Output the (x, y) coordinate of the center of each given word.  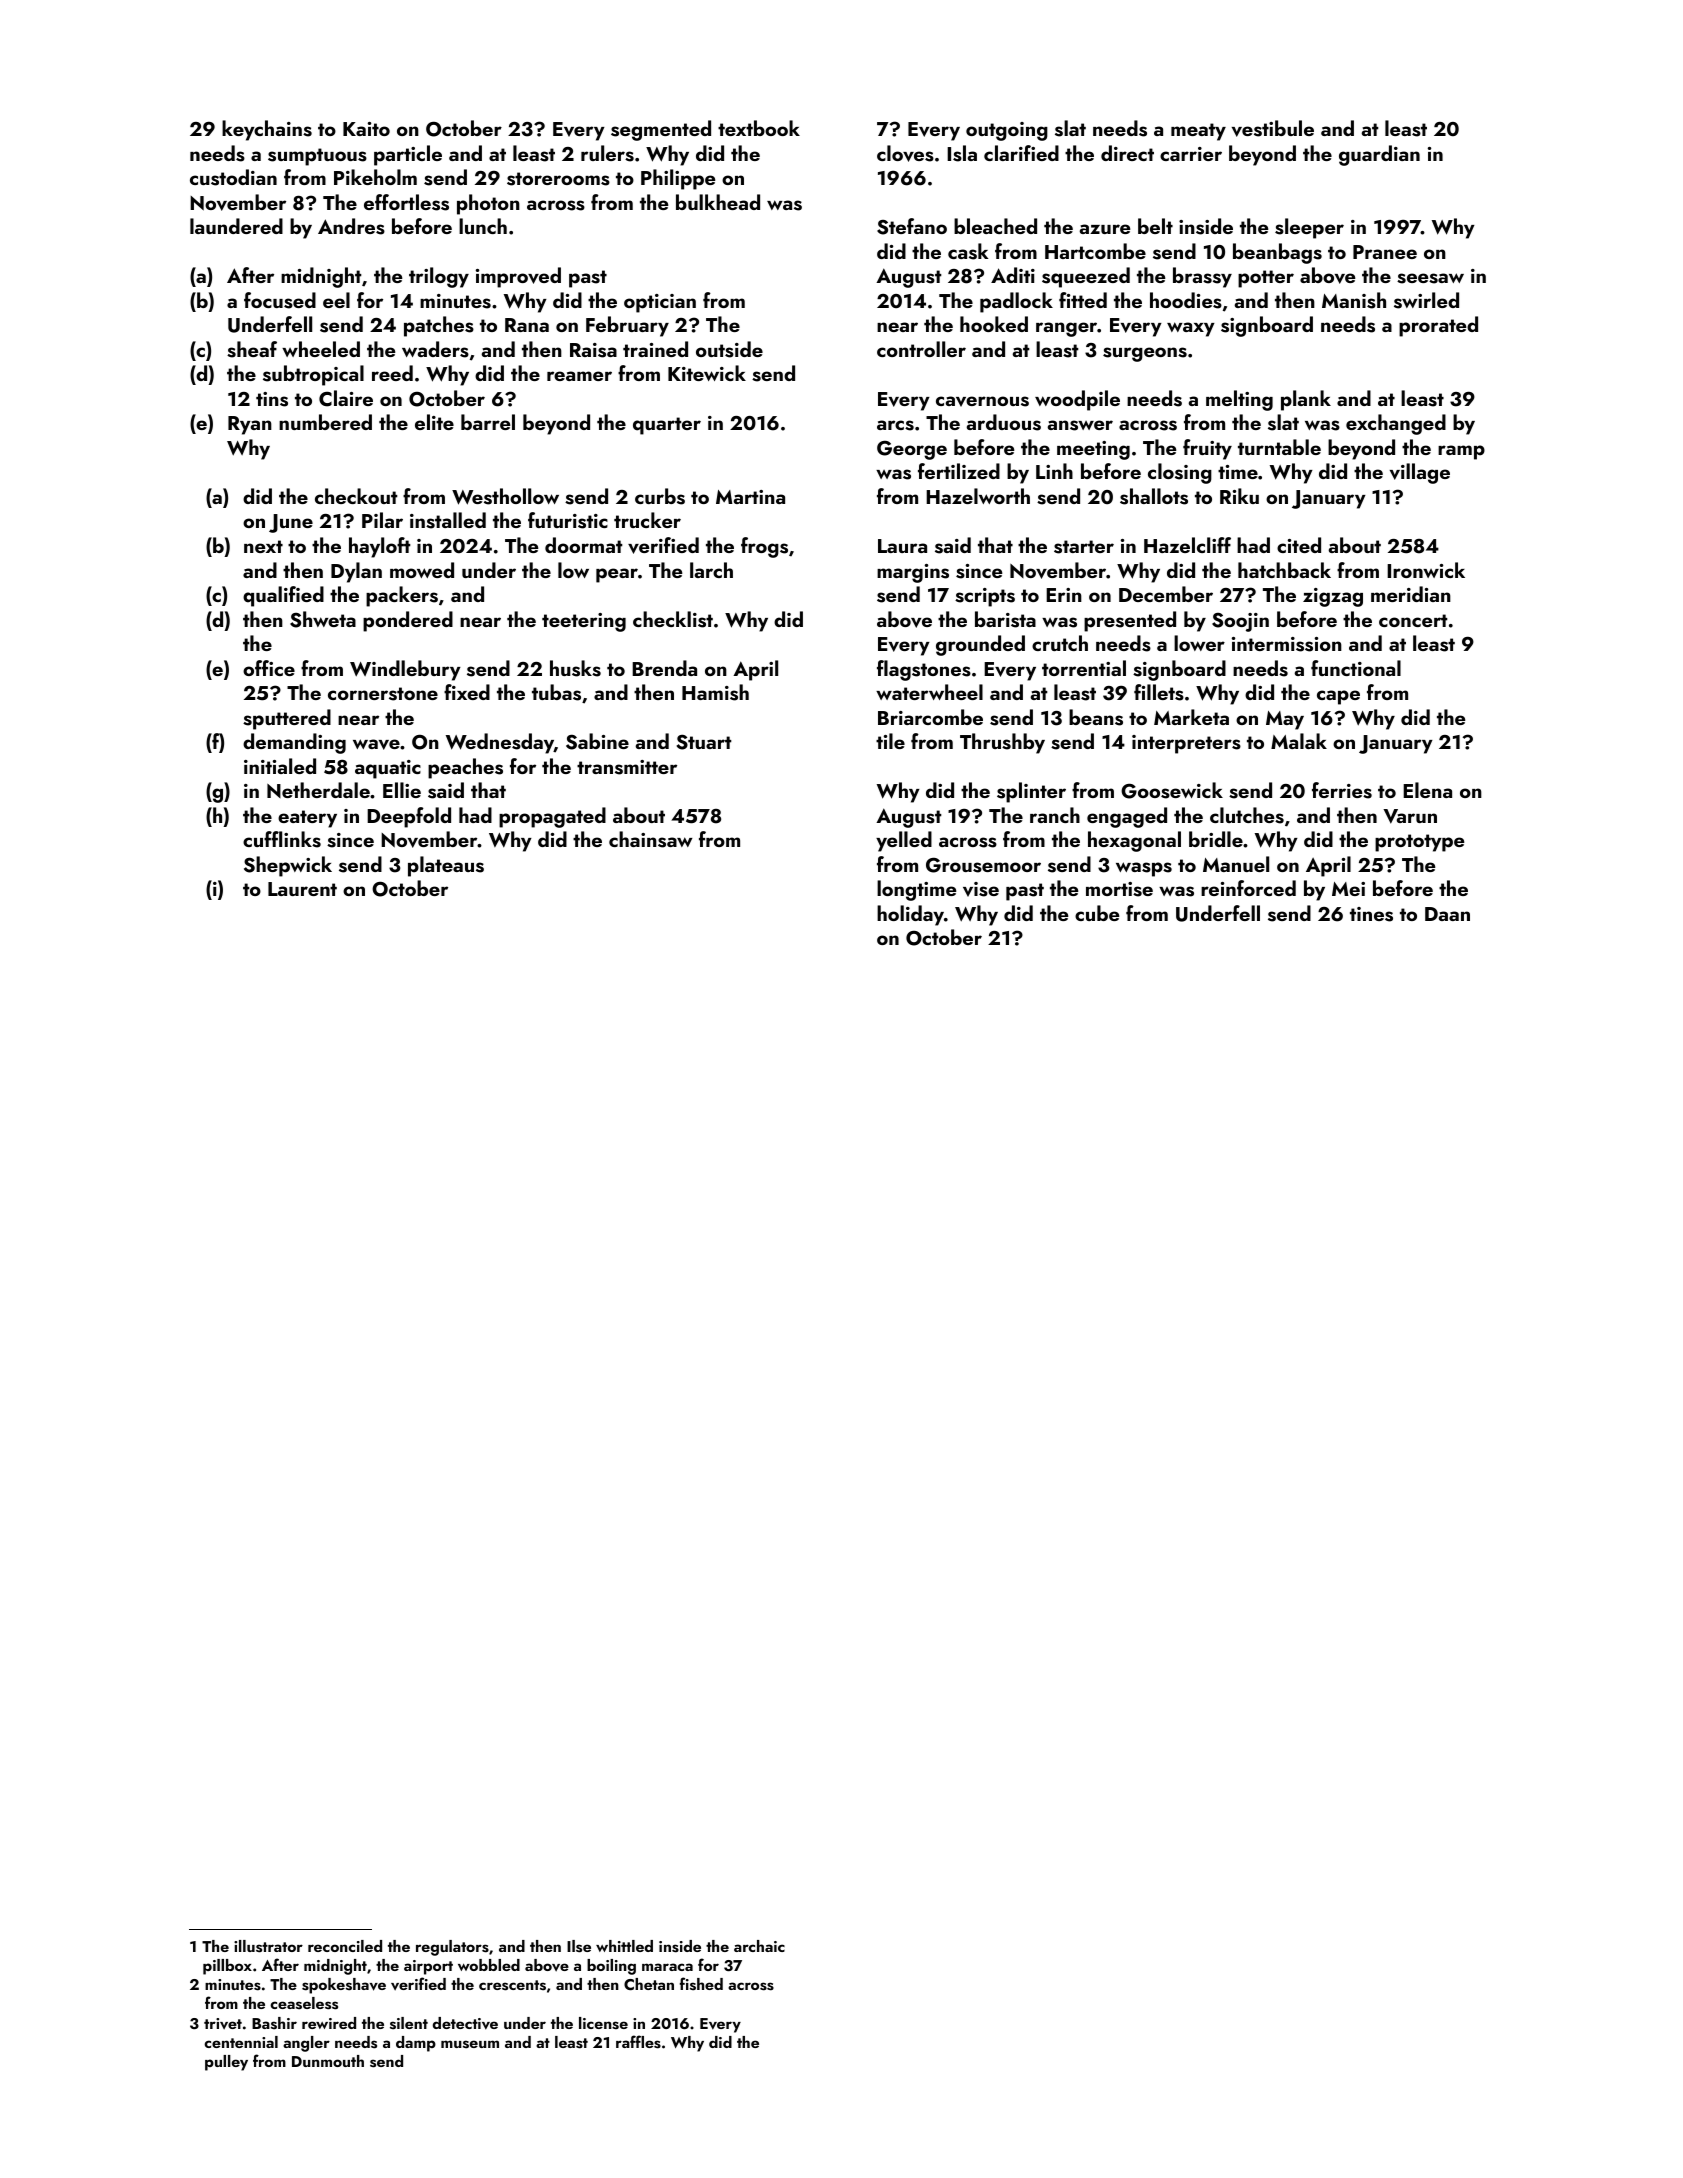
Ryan (250, 425)
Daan (1447, 914)
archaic (759, 1946)
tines (1371, 914)
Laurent (302, 889)
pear (617, 575)
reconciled (345, 1946)
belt (1155, 226)
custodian (233, 177)
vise (981, 889)
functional (1356, 668)
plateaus (446, 866)
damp (416, 2044)
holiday (910, 915)
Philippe (678, 179)
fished (701, 1984)
